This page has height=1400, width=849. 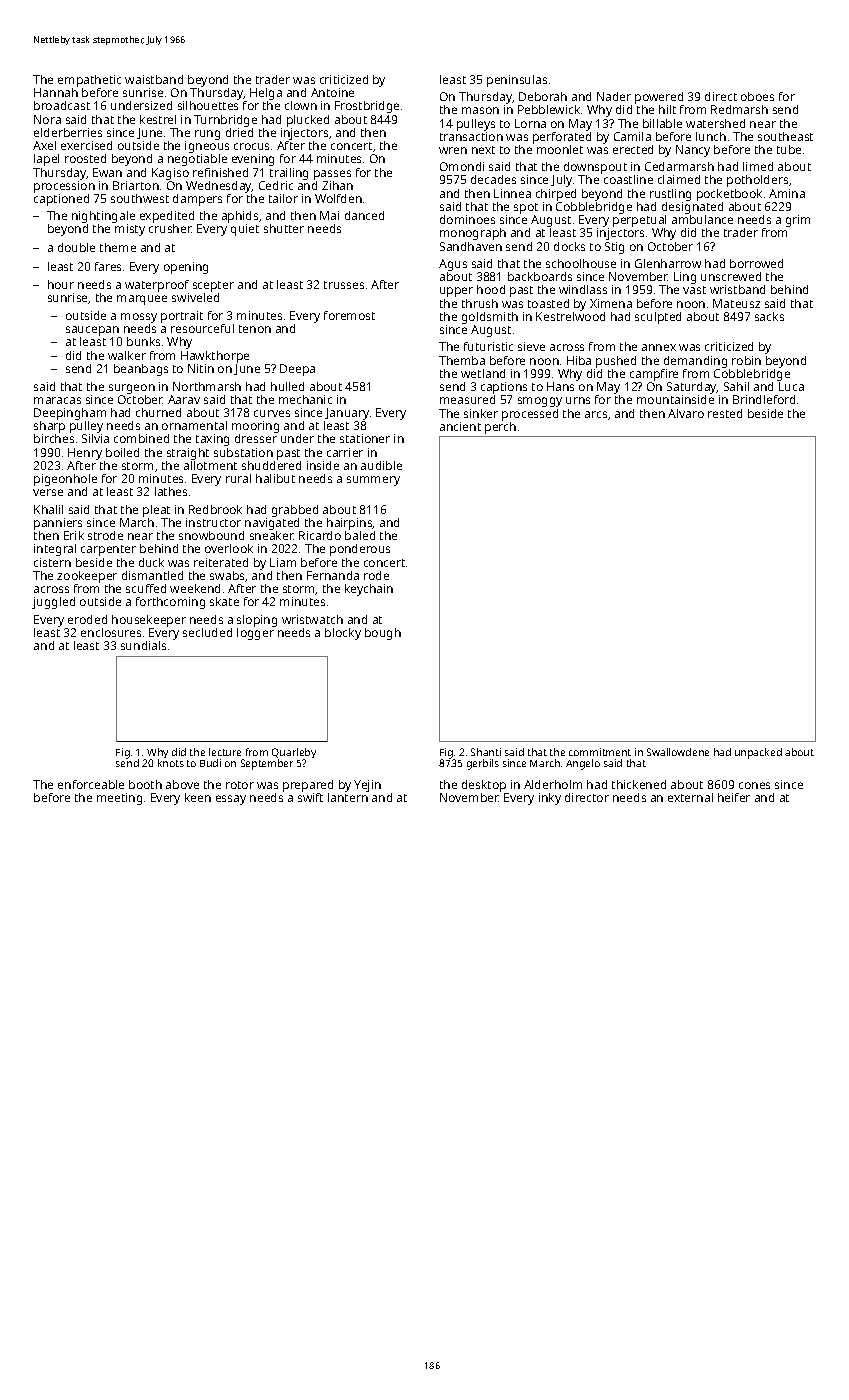 What do you see at coordinates (725, 413) in the page?
I see `rested` at bounding box center [725, 413].
